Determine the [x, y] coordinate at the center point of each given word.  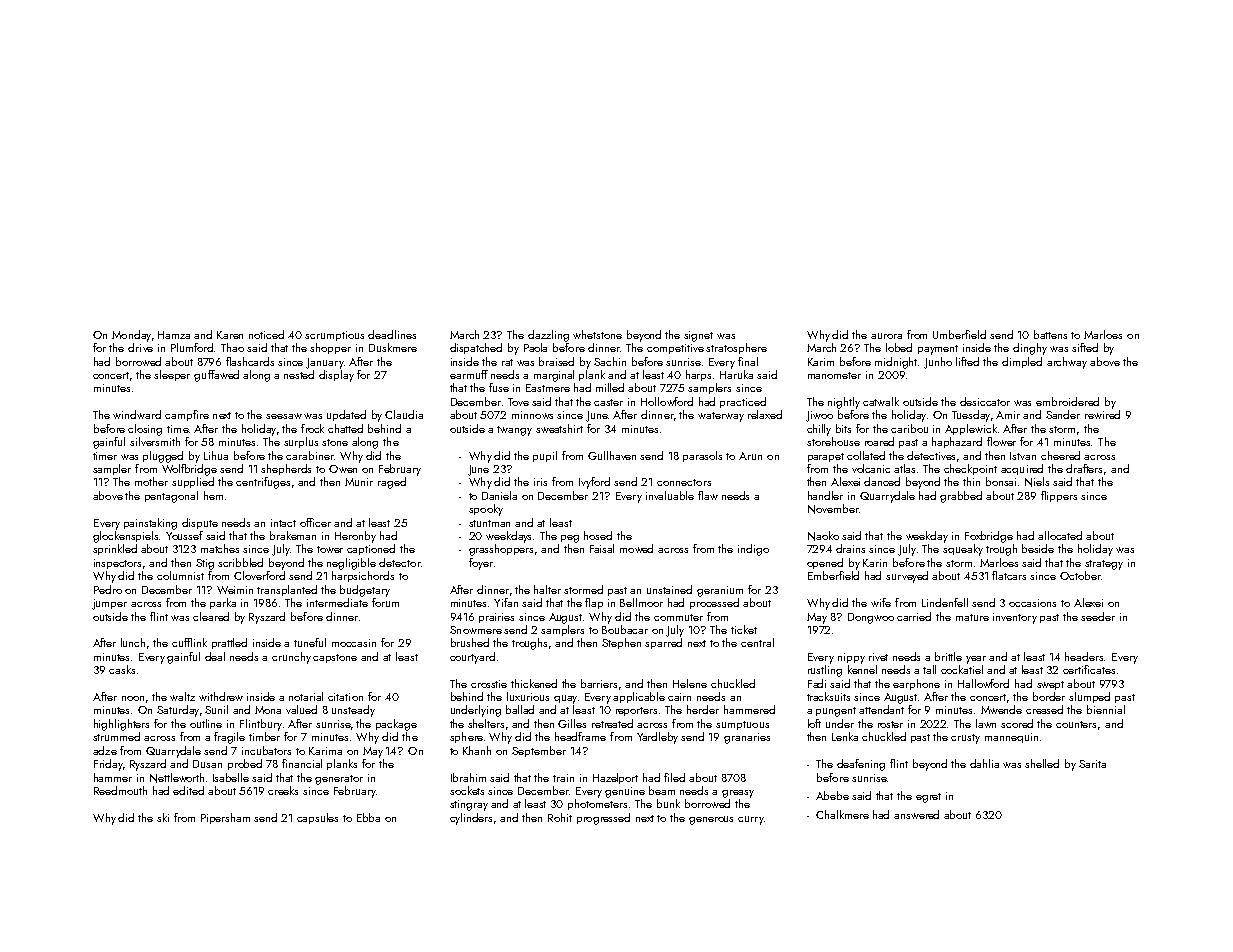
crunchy [291, 658]
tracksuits [828, 696]
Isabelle [231, 777]
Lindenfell [945, 602]
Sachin [610, 361]
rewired [1102, 414]
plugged [163, 457]
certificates [1089, 669]
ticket [744, 629]
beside [1038, 548]
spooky [486, 510]
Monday [131, 336]
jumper [109, 604]
